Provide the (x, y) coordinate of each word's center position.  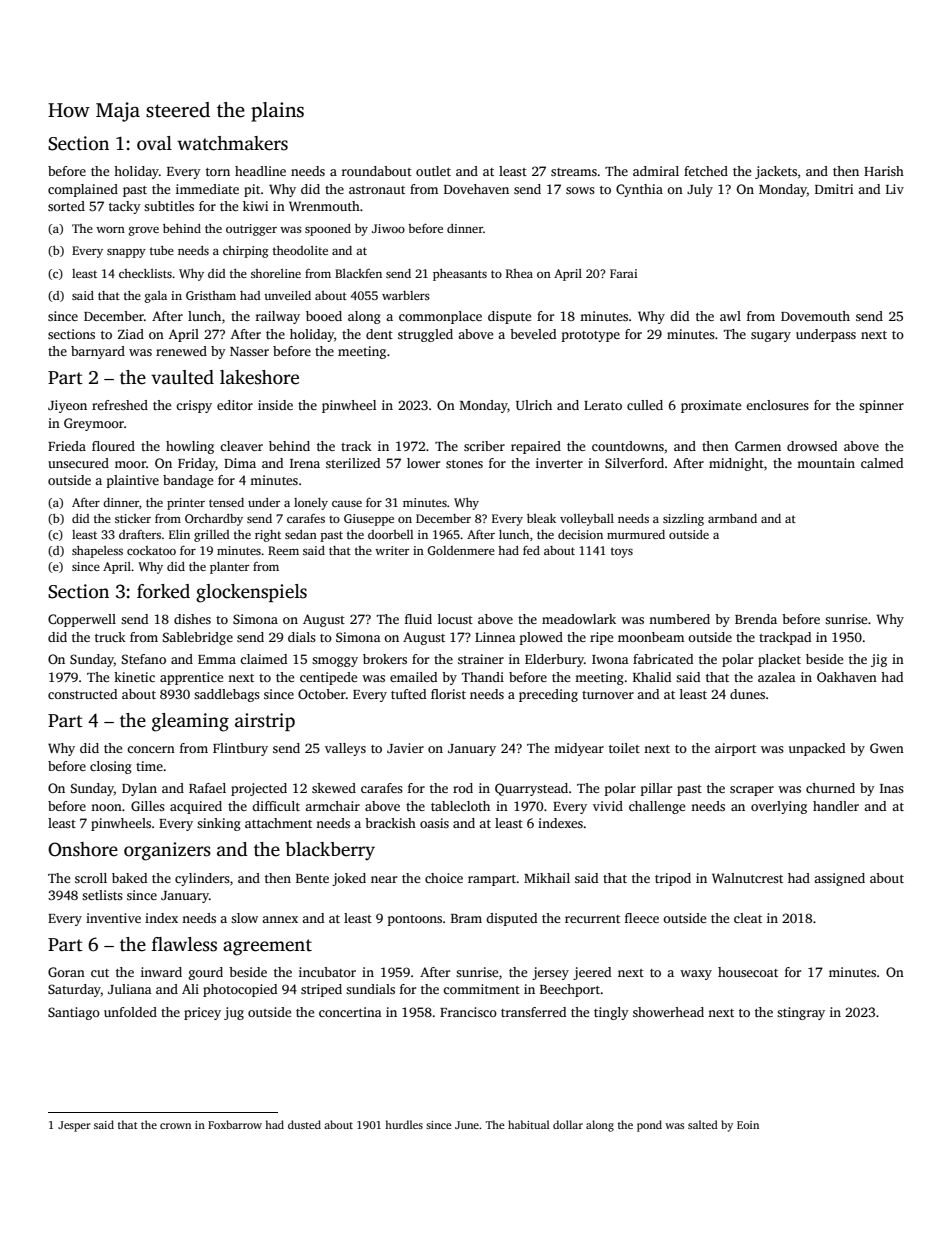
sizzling (683, 520)
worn (110, 230)
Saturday (74, 990)
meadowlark (579, 619)
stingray (801, 1013)
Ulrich (534, 405)
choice (444, 878)
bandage (188, 481)
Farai (623, 273)
